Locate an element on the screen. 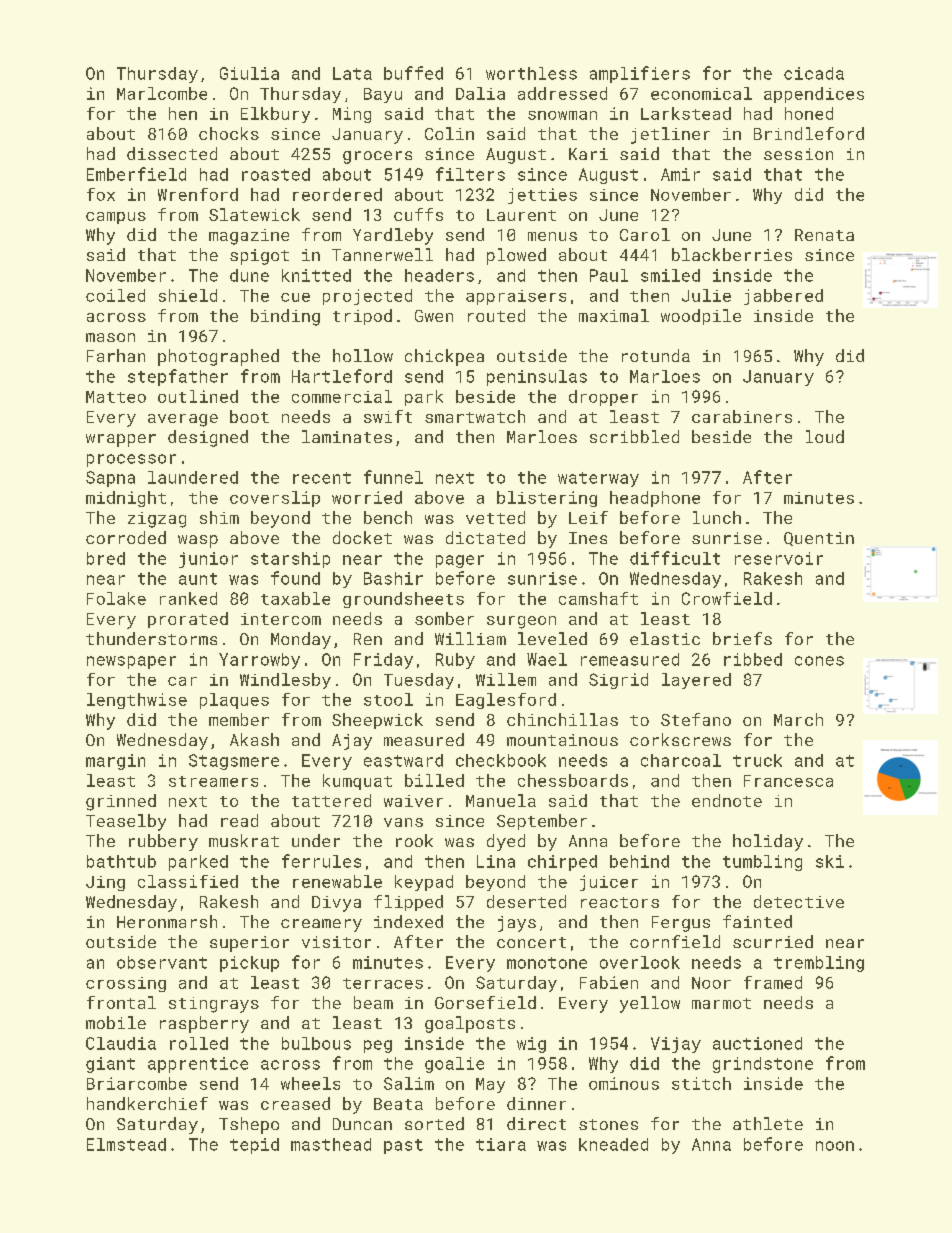 The width and height of the screenshot is (952, 1233). stool is located at coordinates (388, 699).
